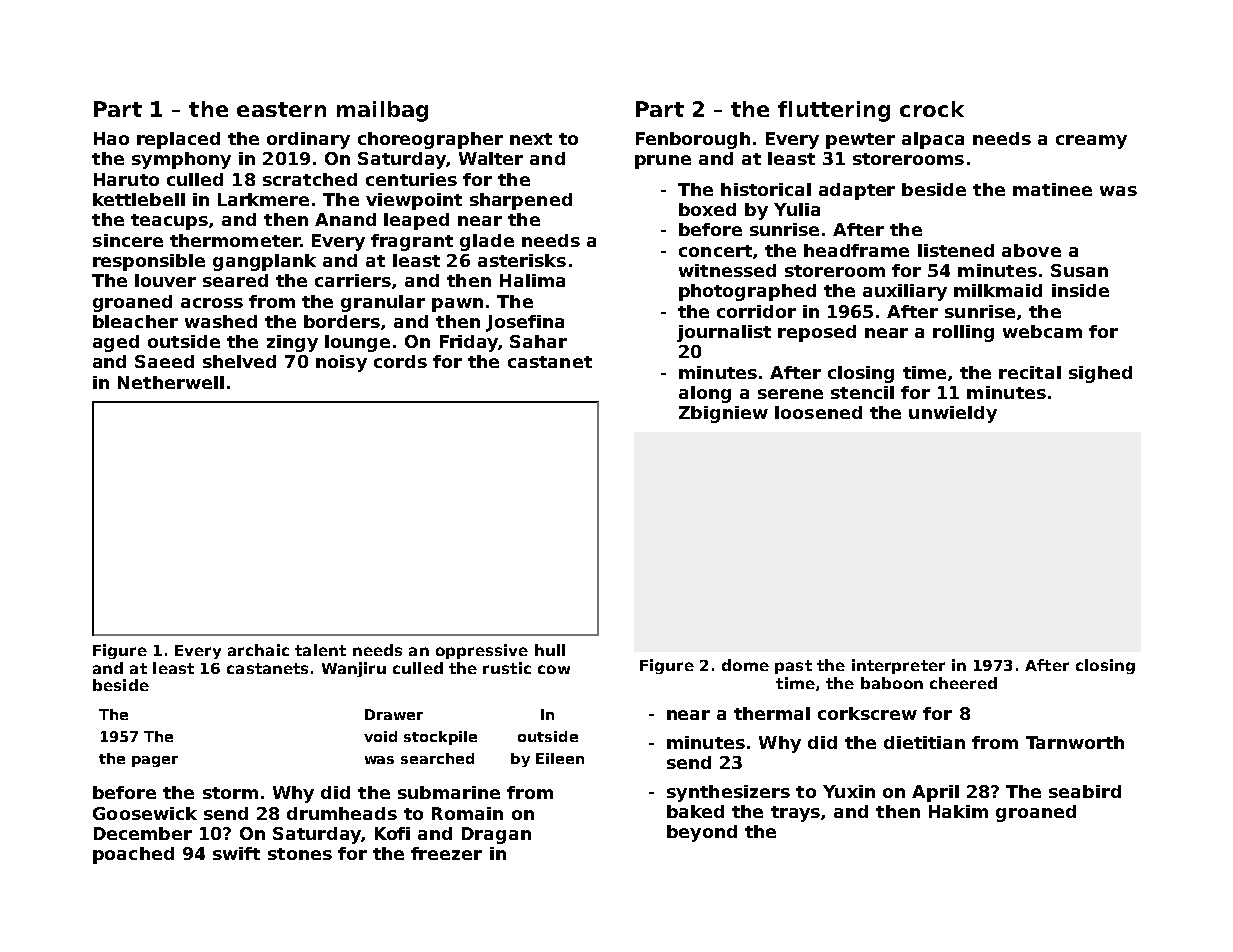 The height and width of the image is (952, 1233). What do you see at coordinates (898, 666) in the image?
I see `interpreter` at bounding box center [898, 666].
